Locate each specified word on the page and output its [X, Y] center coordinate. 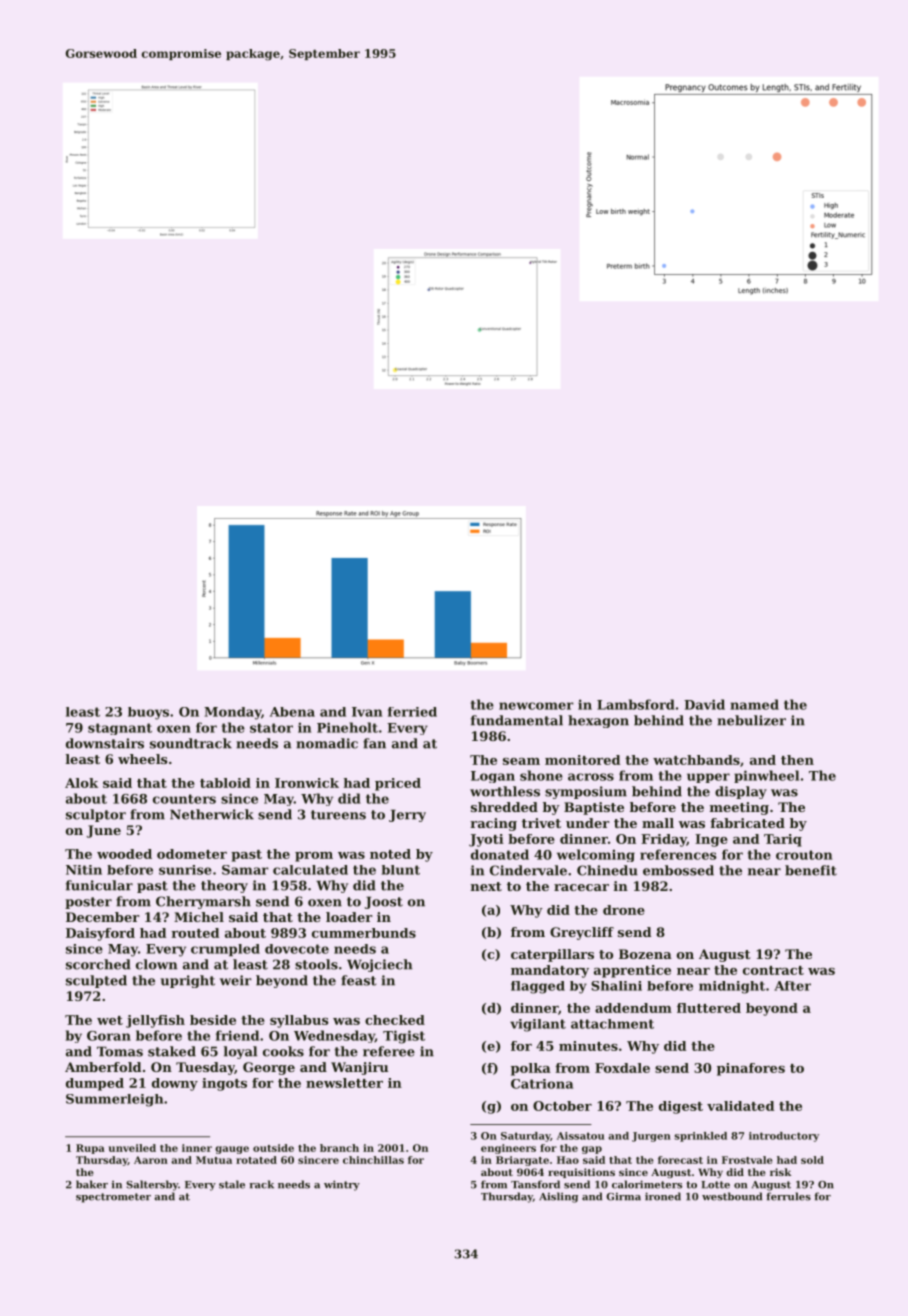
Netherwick [212, 814]
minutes [588, 1046]
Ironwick [307, 783]
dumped [95, 1084]
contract [773, 970]
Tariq [783, 840]
